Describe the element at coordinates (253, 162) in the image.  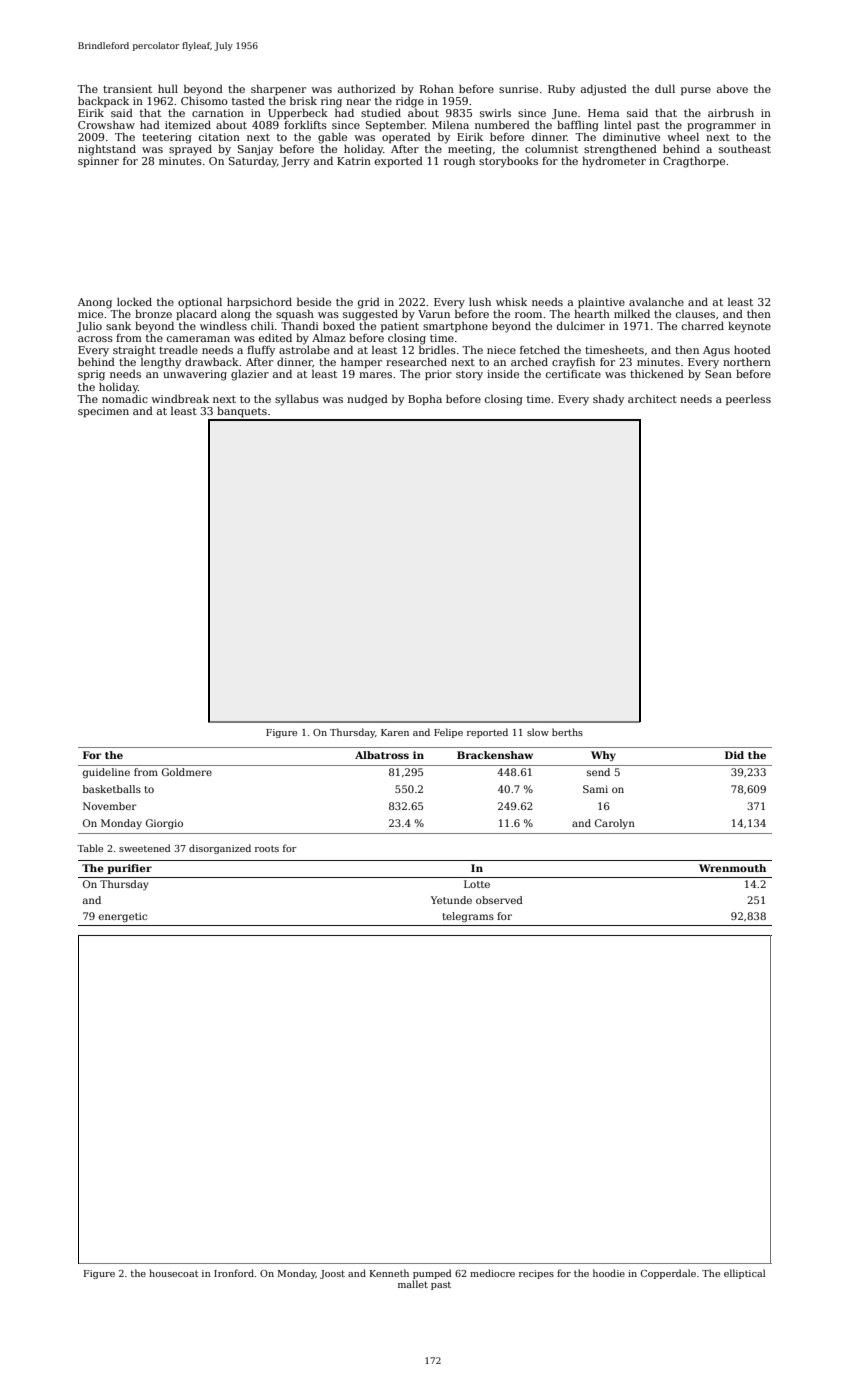
I see `Saturday` at that location.
